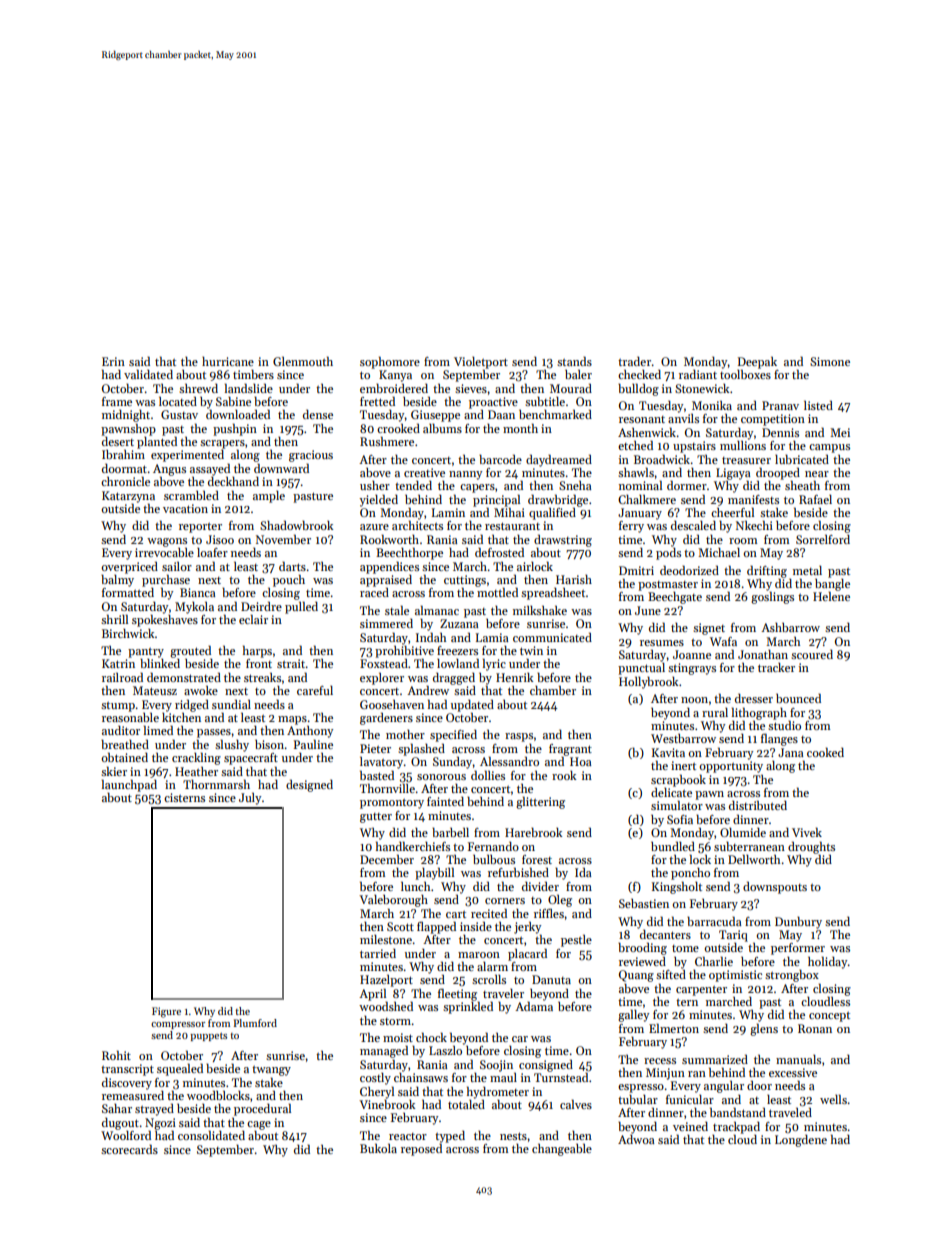  I want to click on sonorous, so click(441, 777).
